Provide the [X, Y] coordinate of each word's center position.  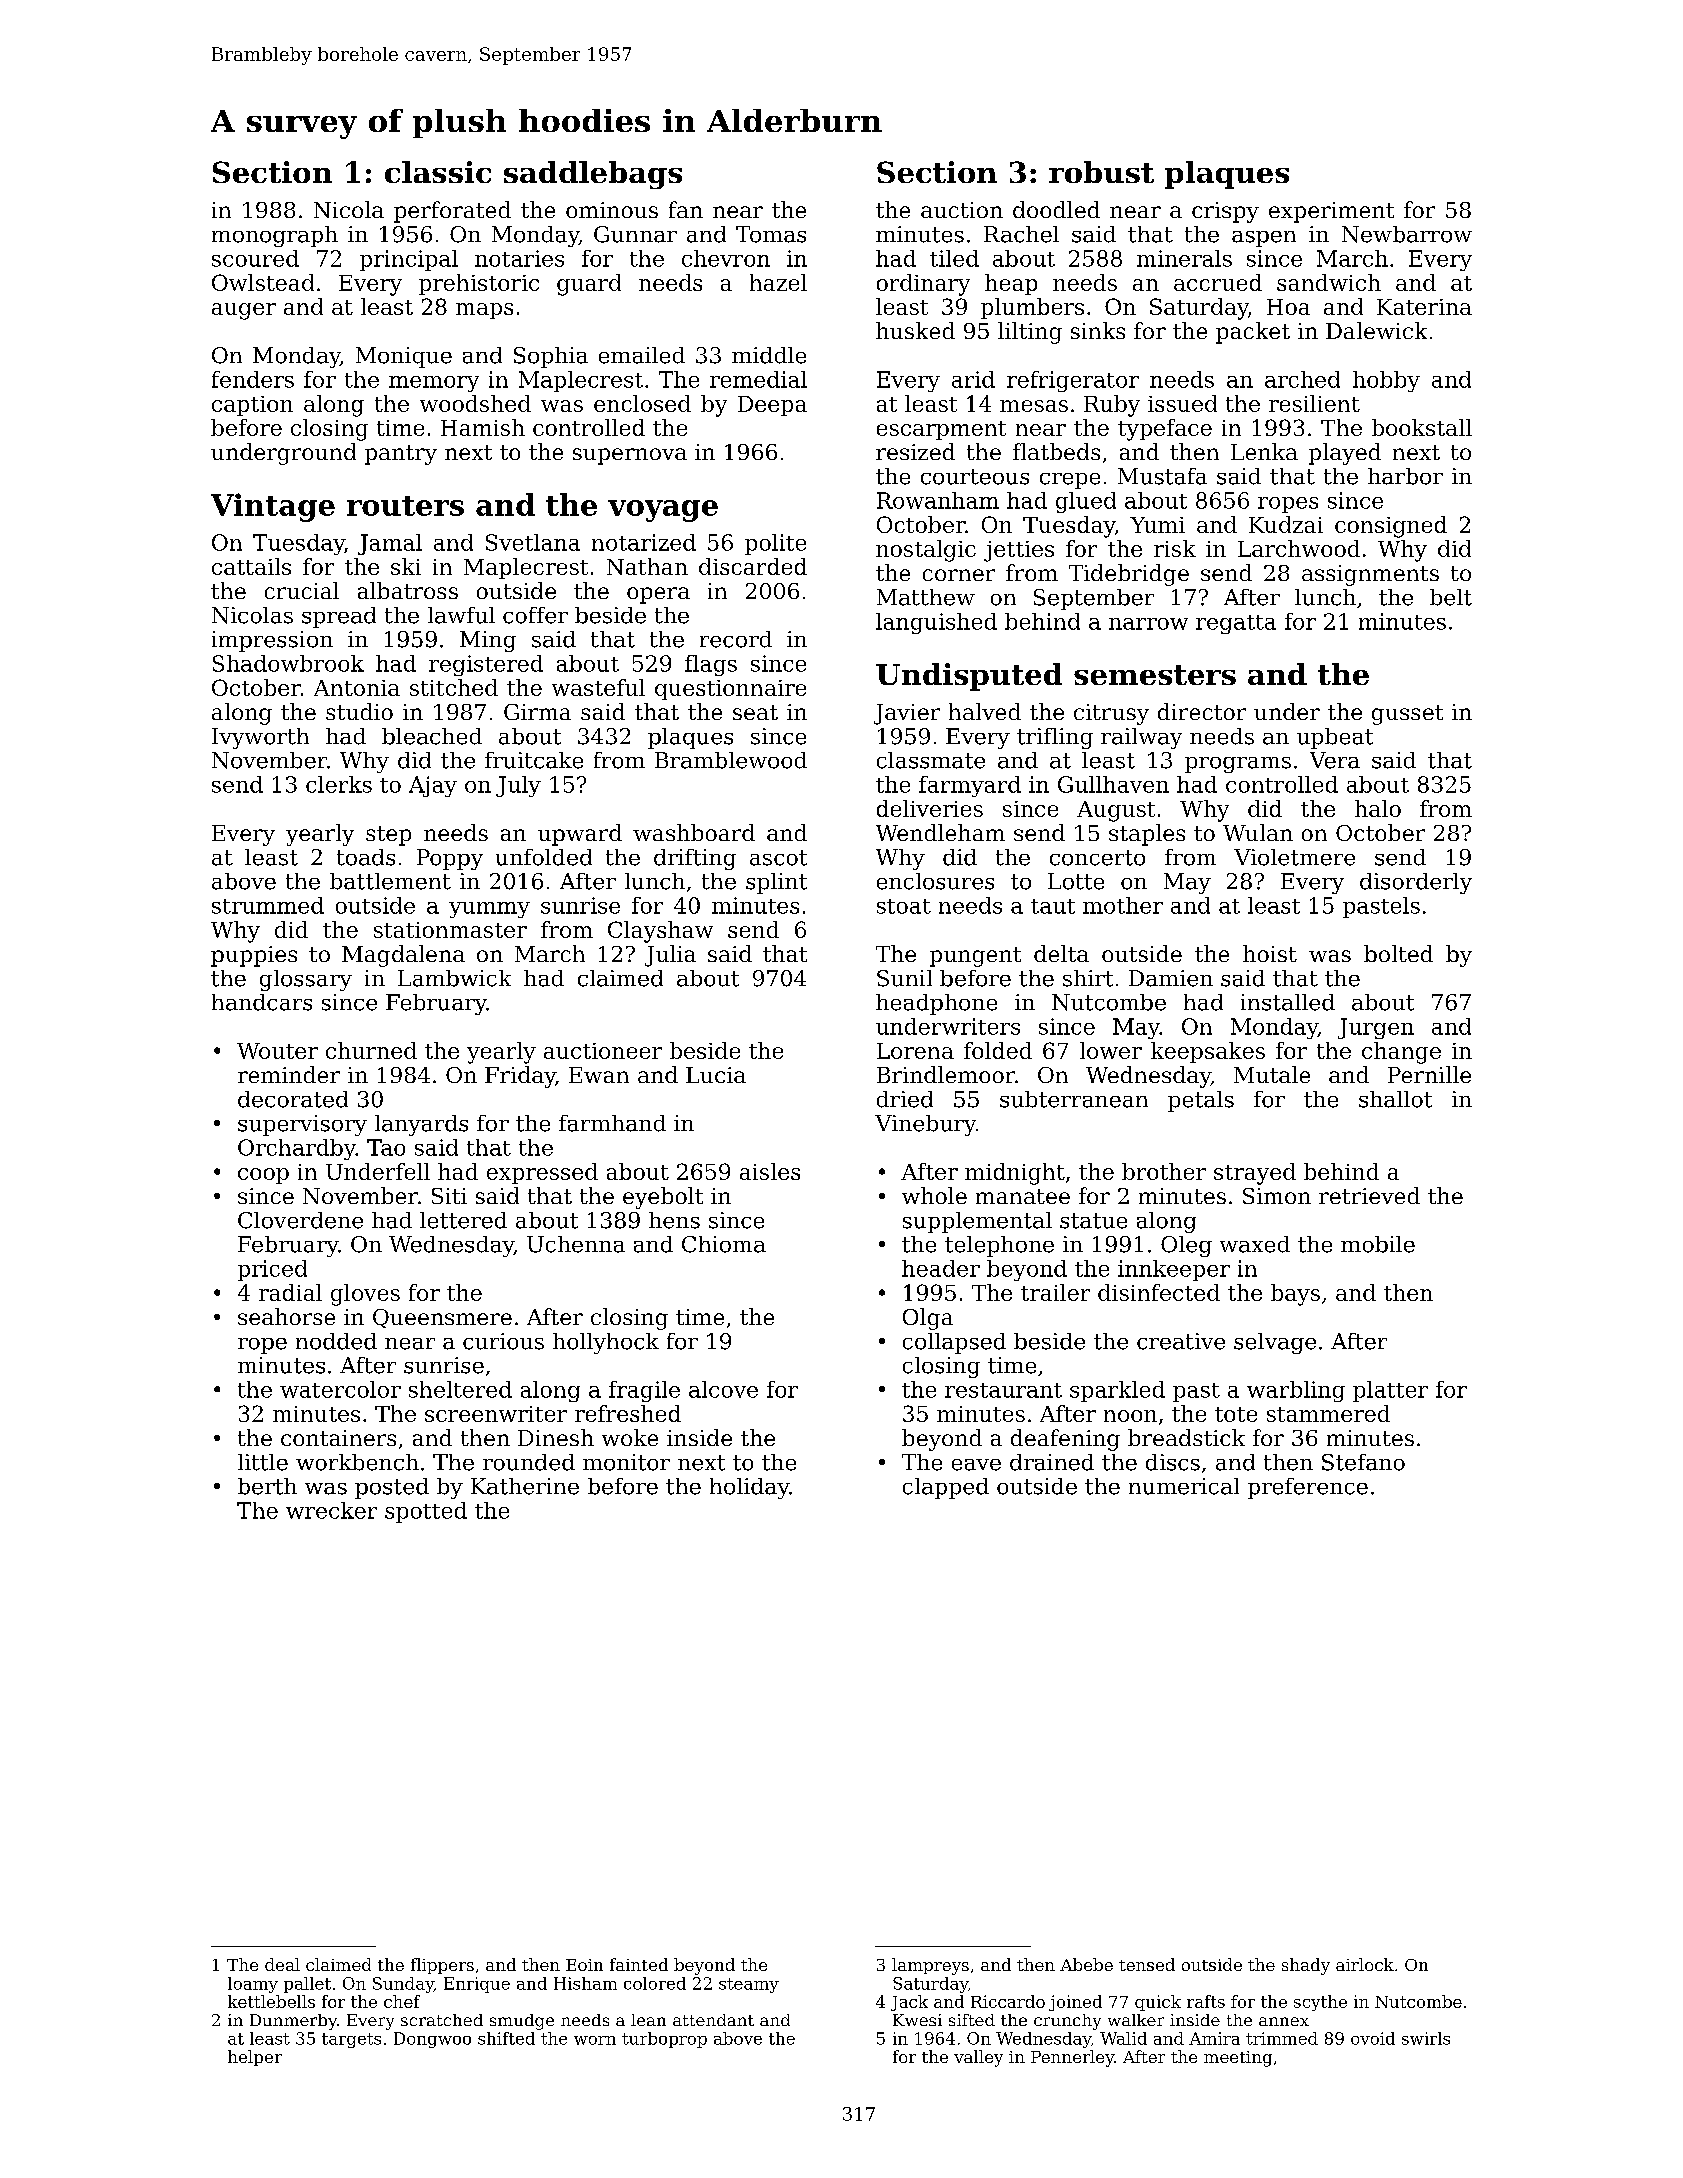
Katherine [525, 1486]
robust [1101, 172]
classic [438, 172]
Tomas [771, 234]
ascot [778, 858]
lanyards [421, 1125]
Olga [928, 1319]
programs [1238, 765]
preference [1308, 1488]
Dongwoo [432, 2040]
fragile [644, 1391]
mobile [1378, 1244]
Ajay [433, 786]
